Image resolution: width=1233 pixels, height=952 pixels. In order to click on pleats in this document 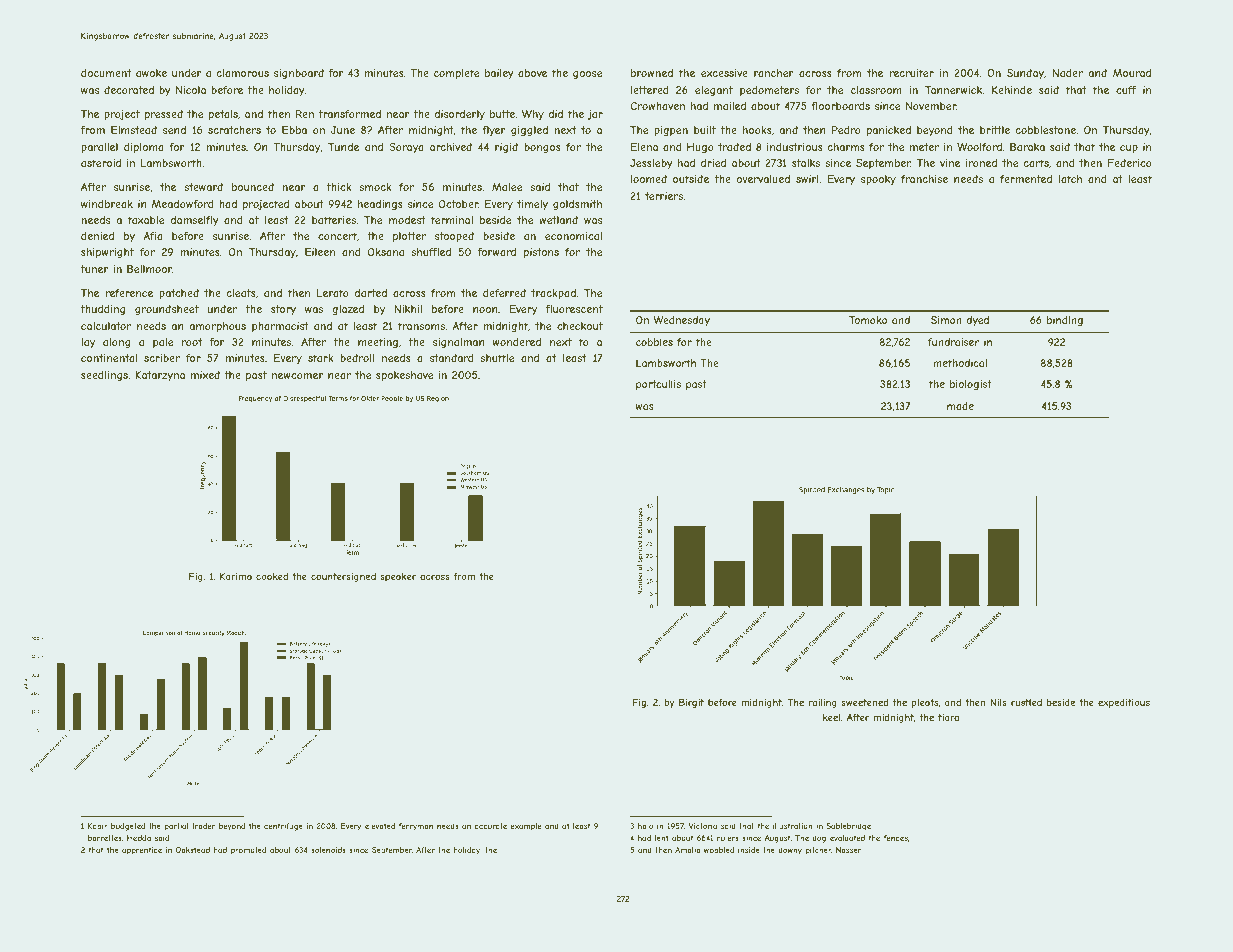, I will do `click(925, 703)`.
